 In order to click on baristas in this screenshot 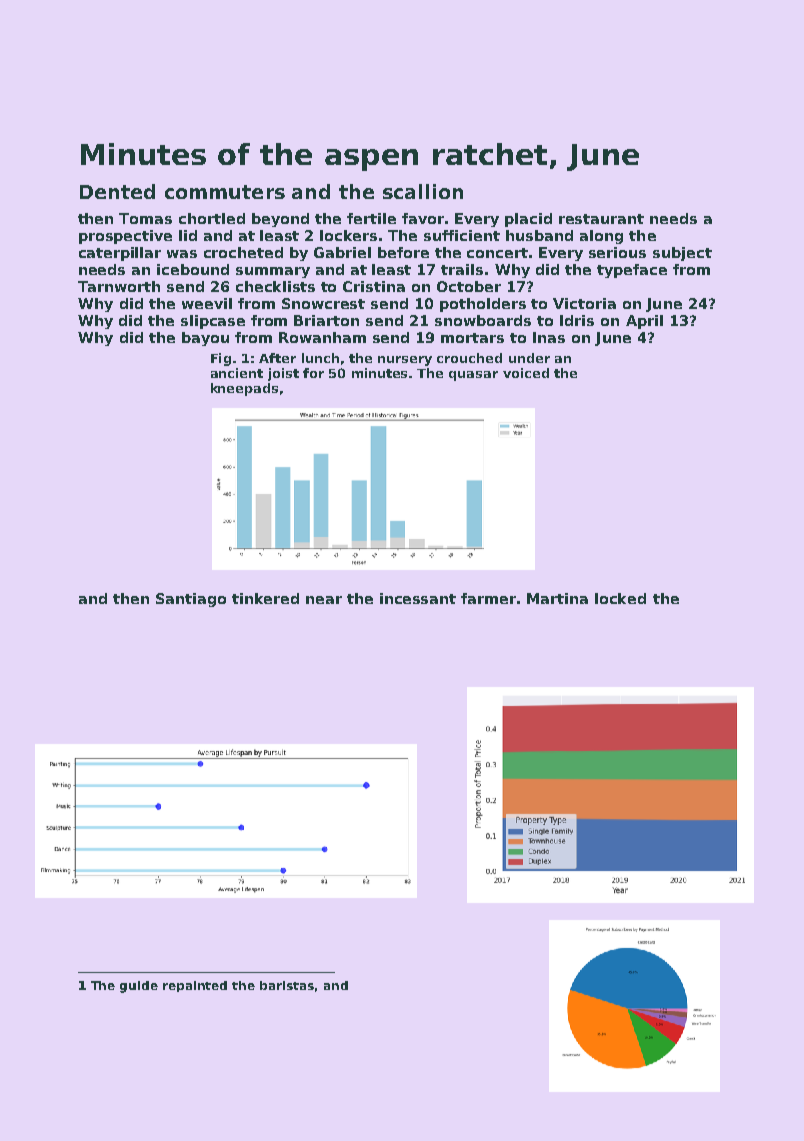, I will do `click(287, 985)`.
